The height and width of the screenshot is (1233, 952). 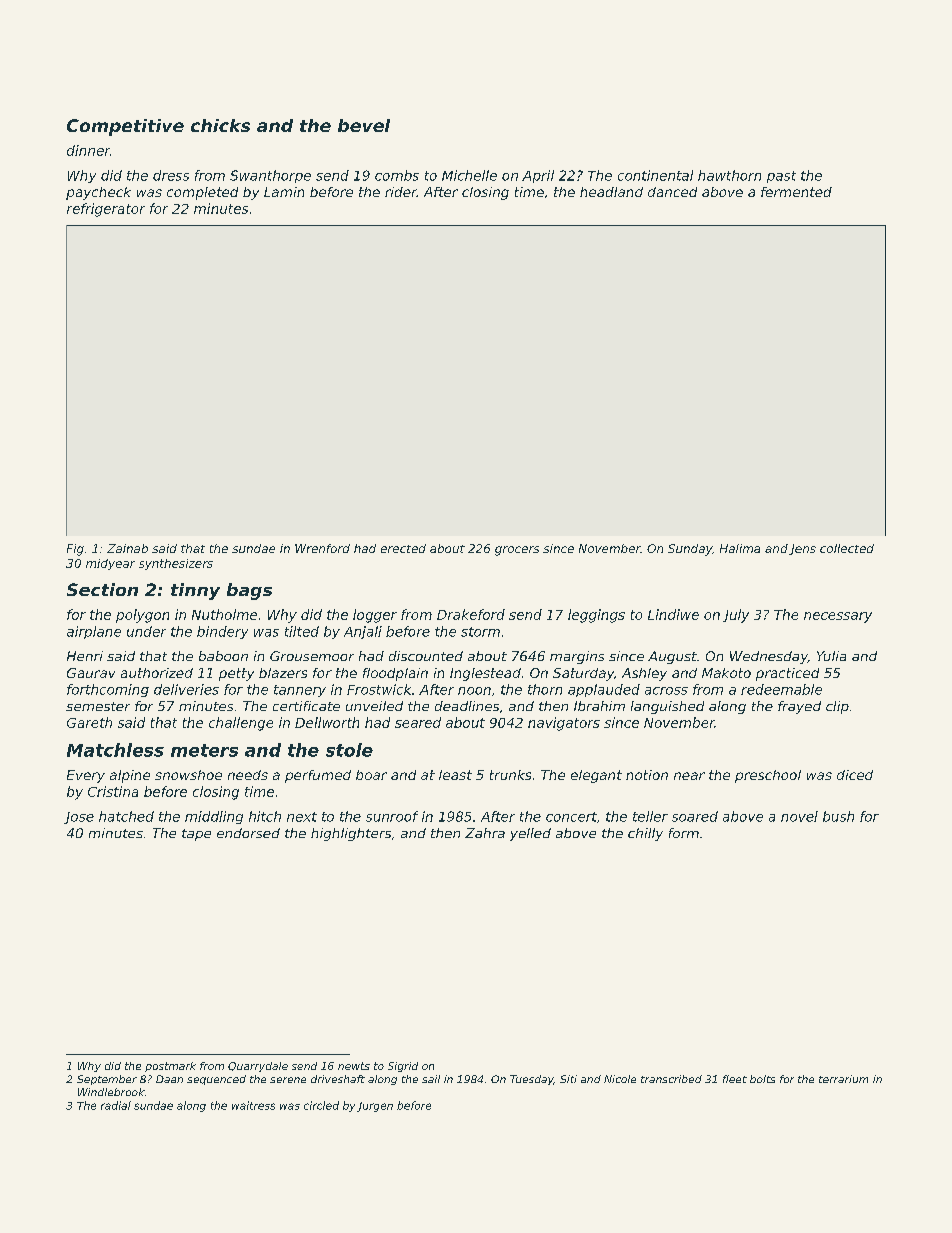 I want to click on Competitive, so click(x=125, y=127).
